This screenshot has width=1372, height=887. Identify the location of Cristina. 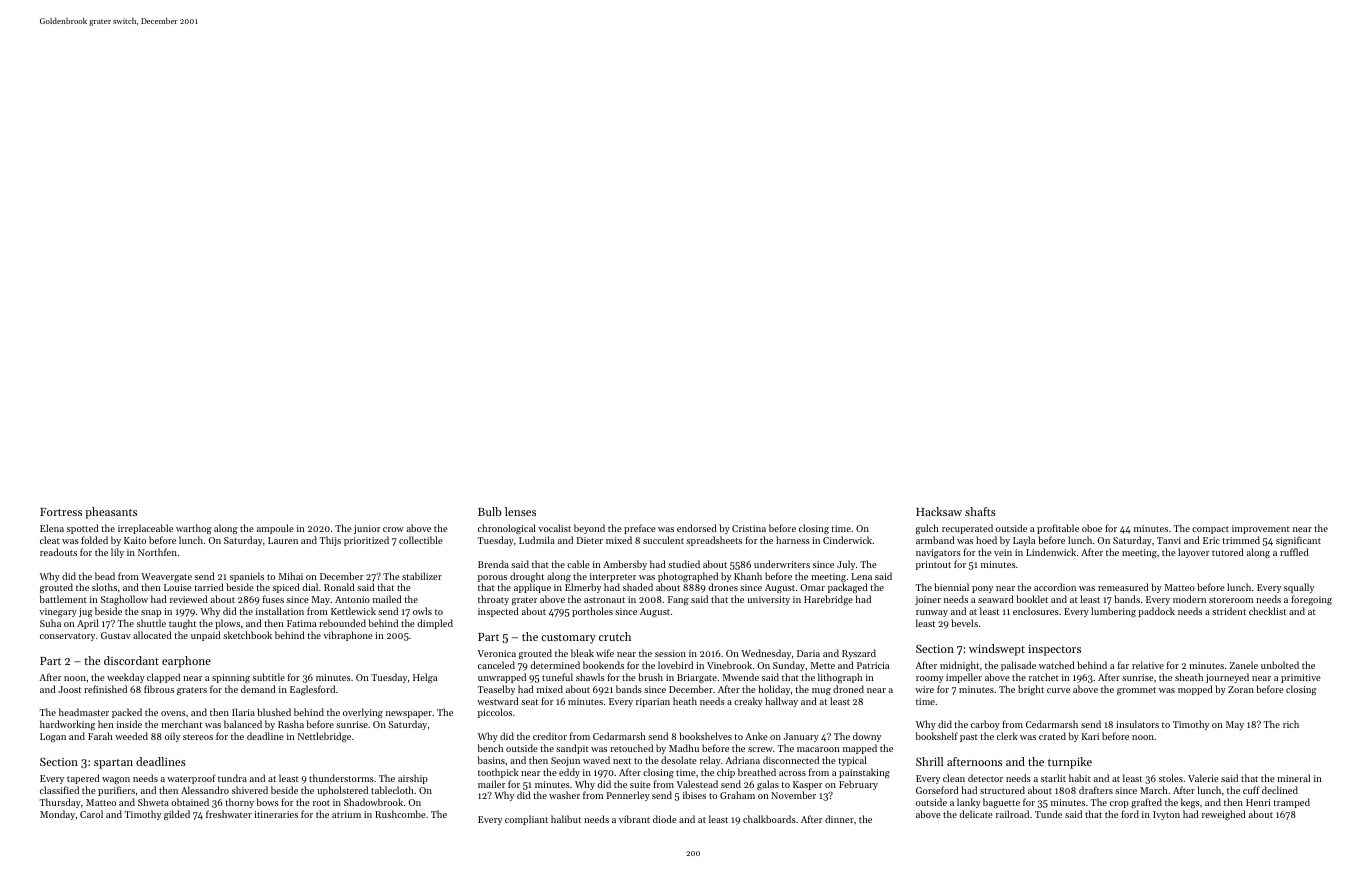
(749, 528).
